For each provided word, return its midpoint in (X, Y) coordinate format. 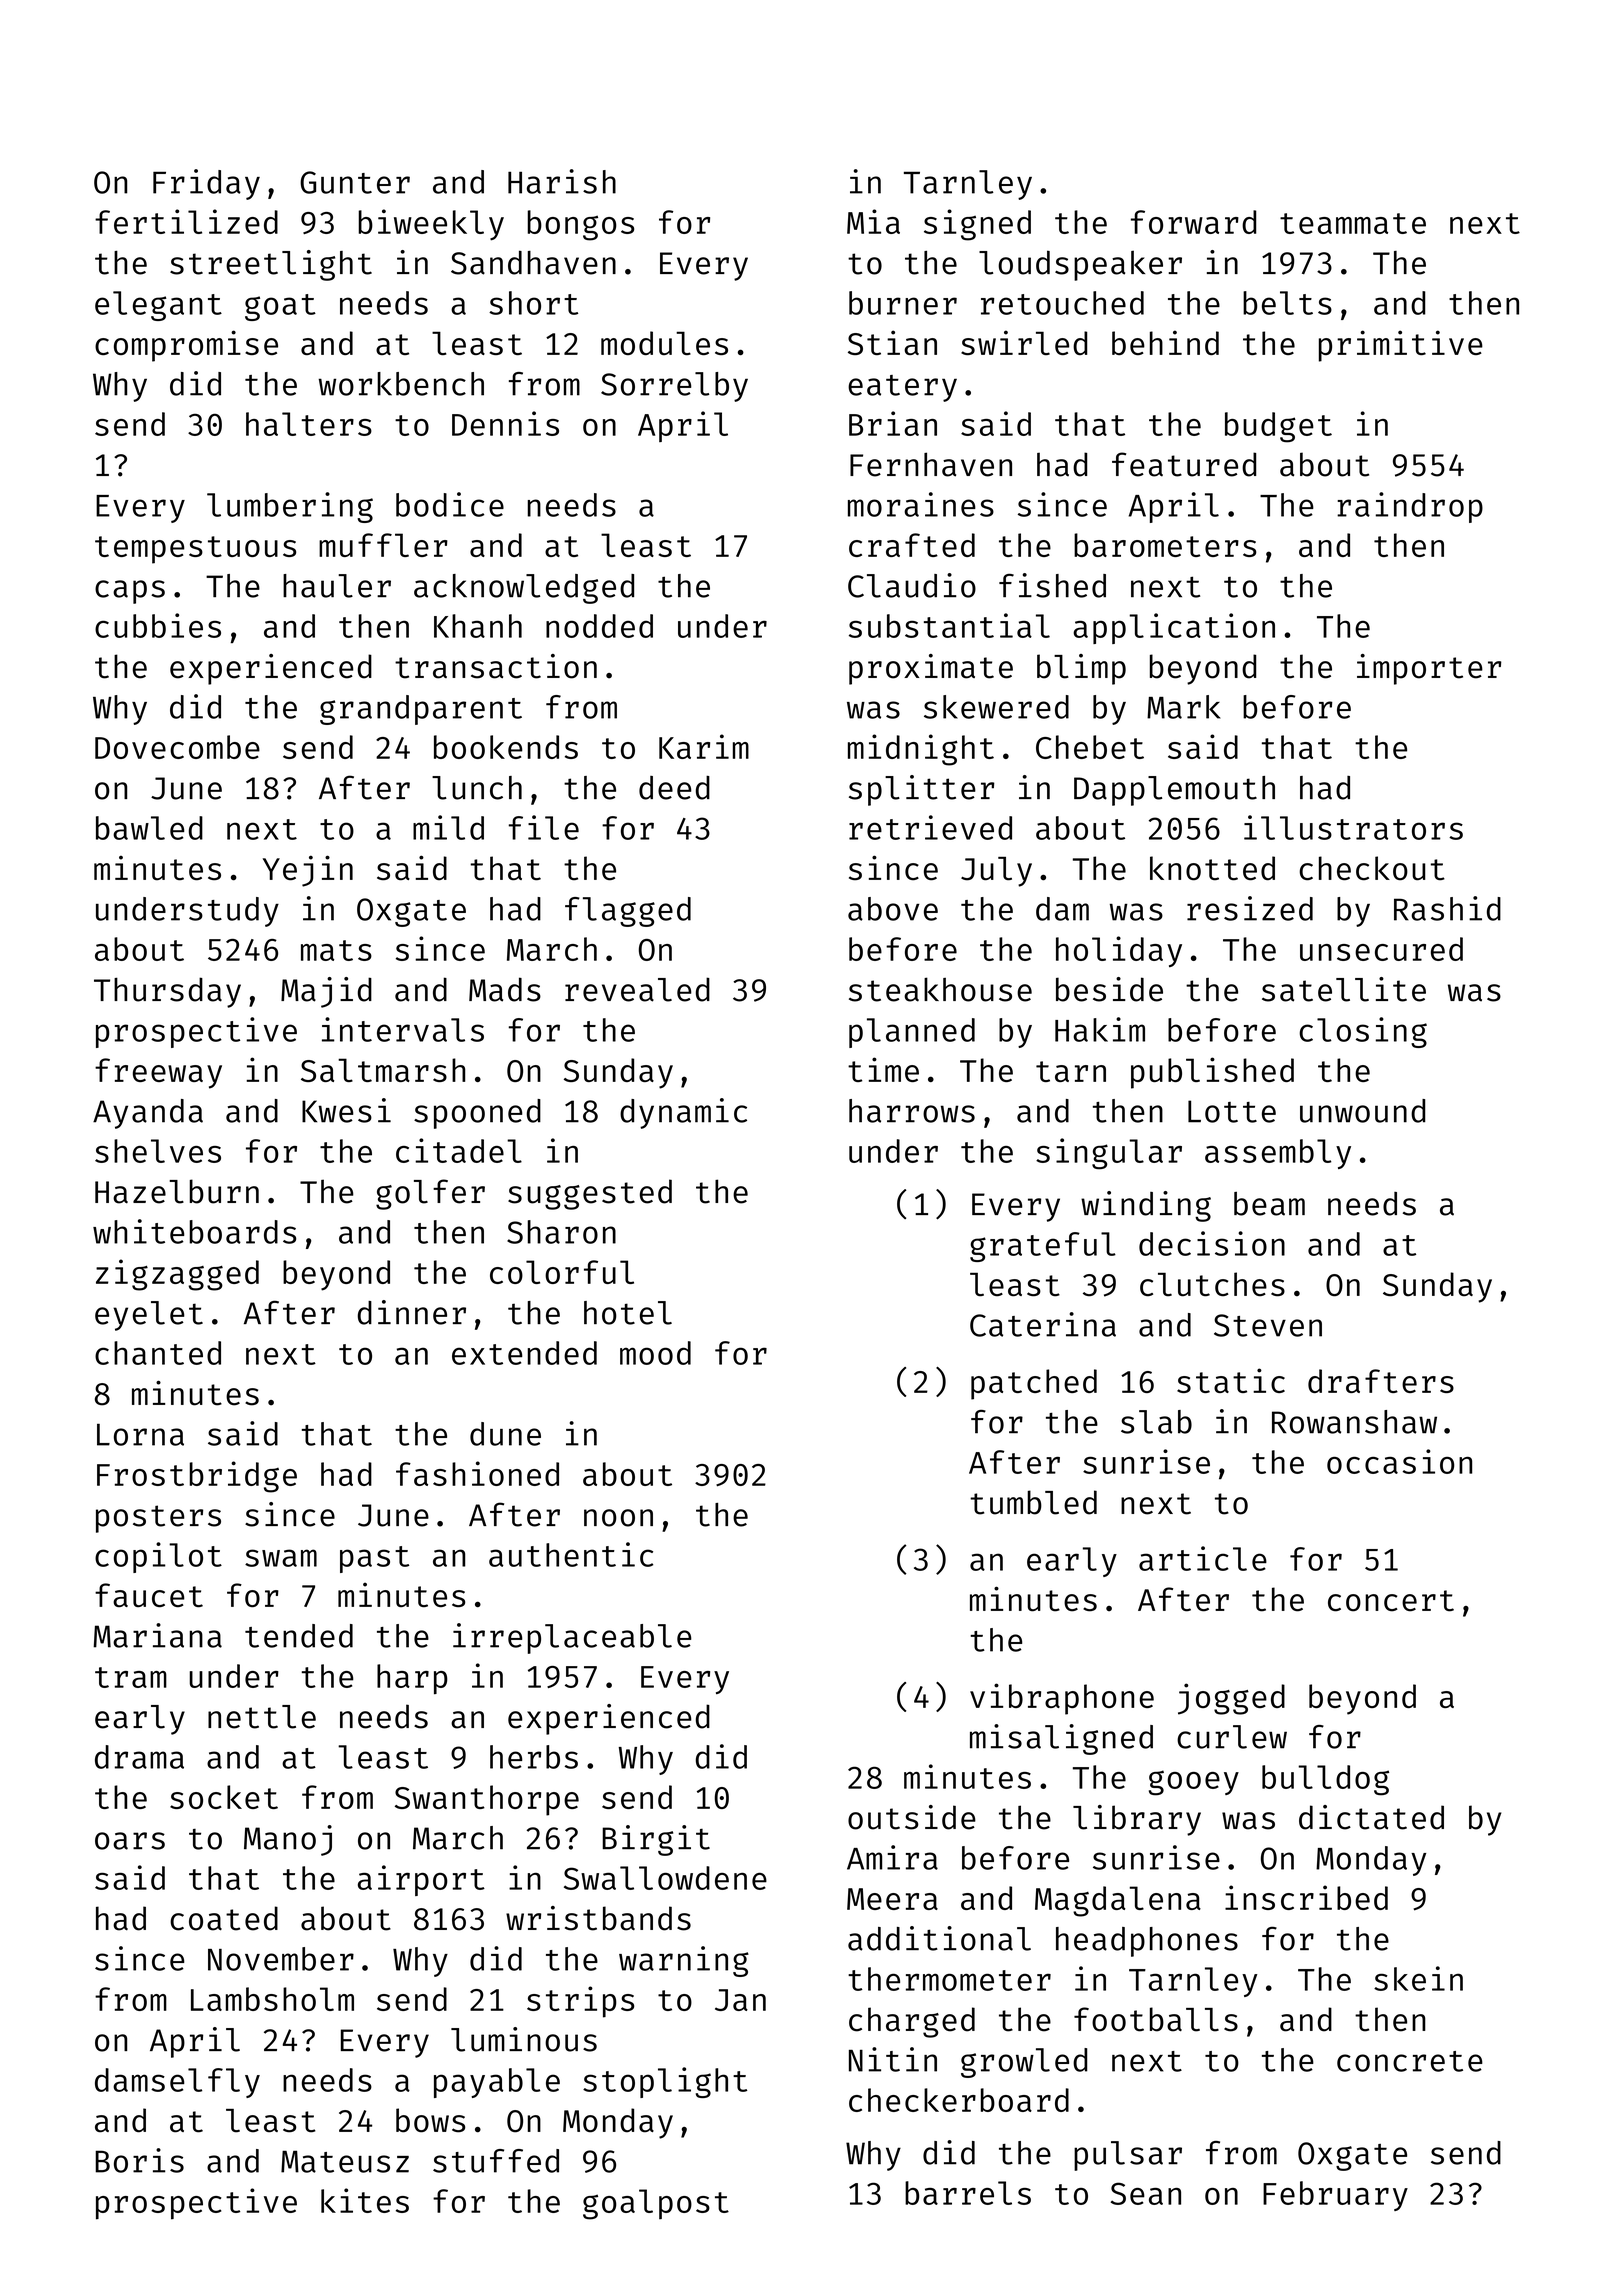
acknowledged (524, 589)
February (1335, 2196)
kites (365, 2200)
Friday (206, 184)
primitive (1401, 346)
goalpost (656, 2204)
